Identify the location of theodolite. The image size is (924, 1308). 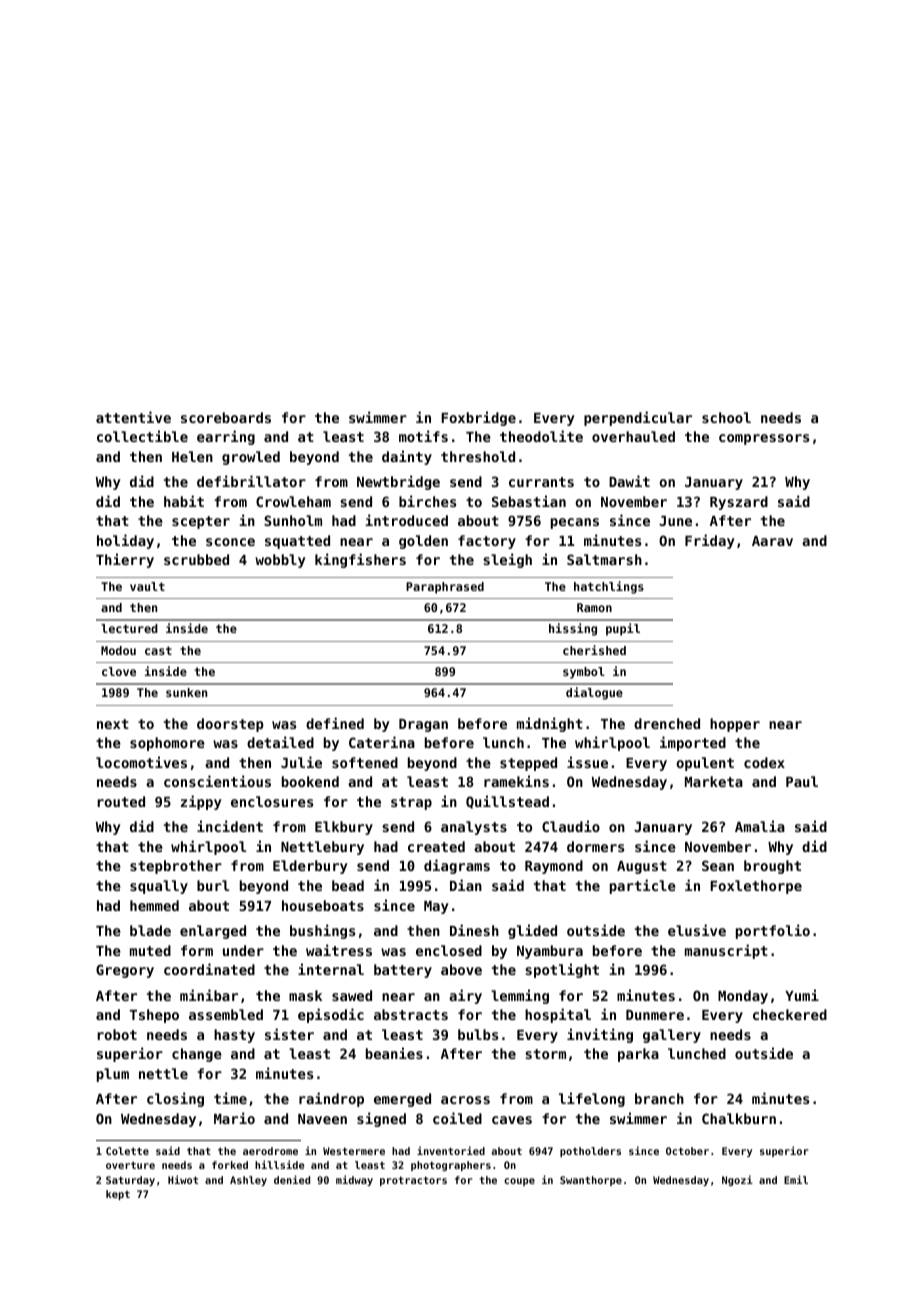
(541, 436).
